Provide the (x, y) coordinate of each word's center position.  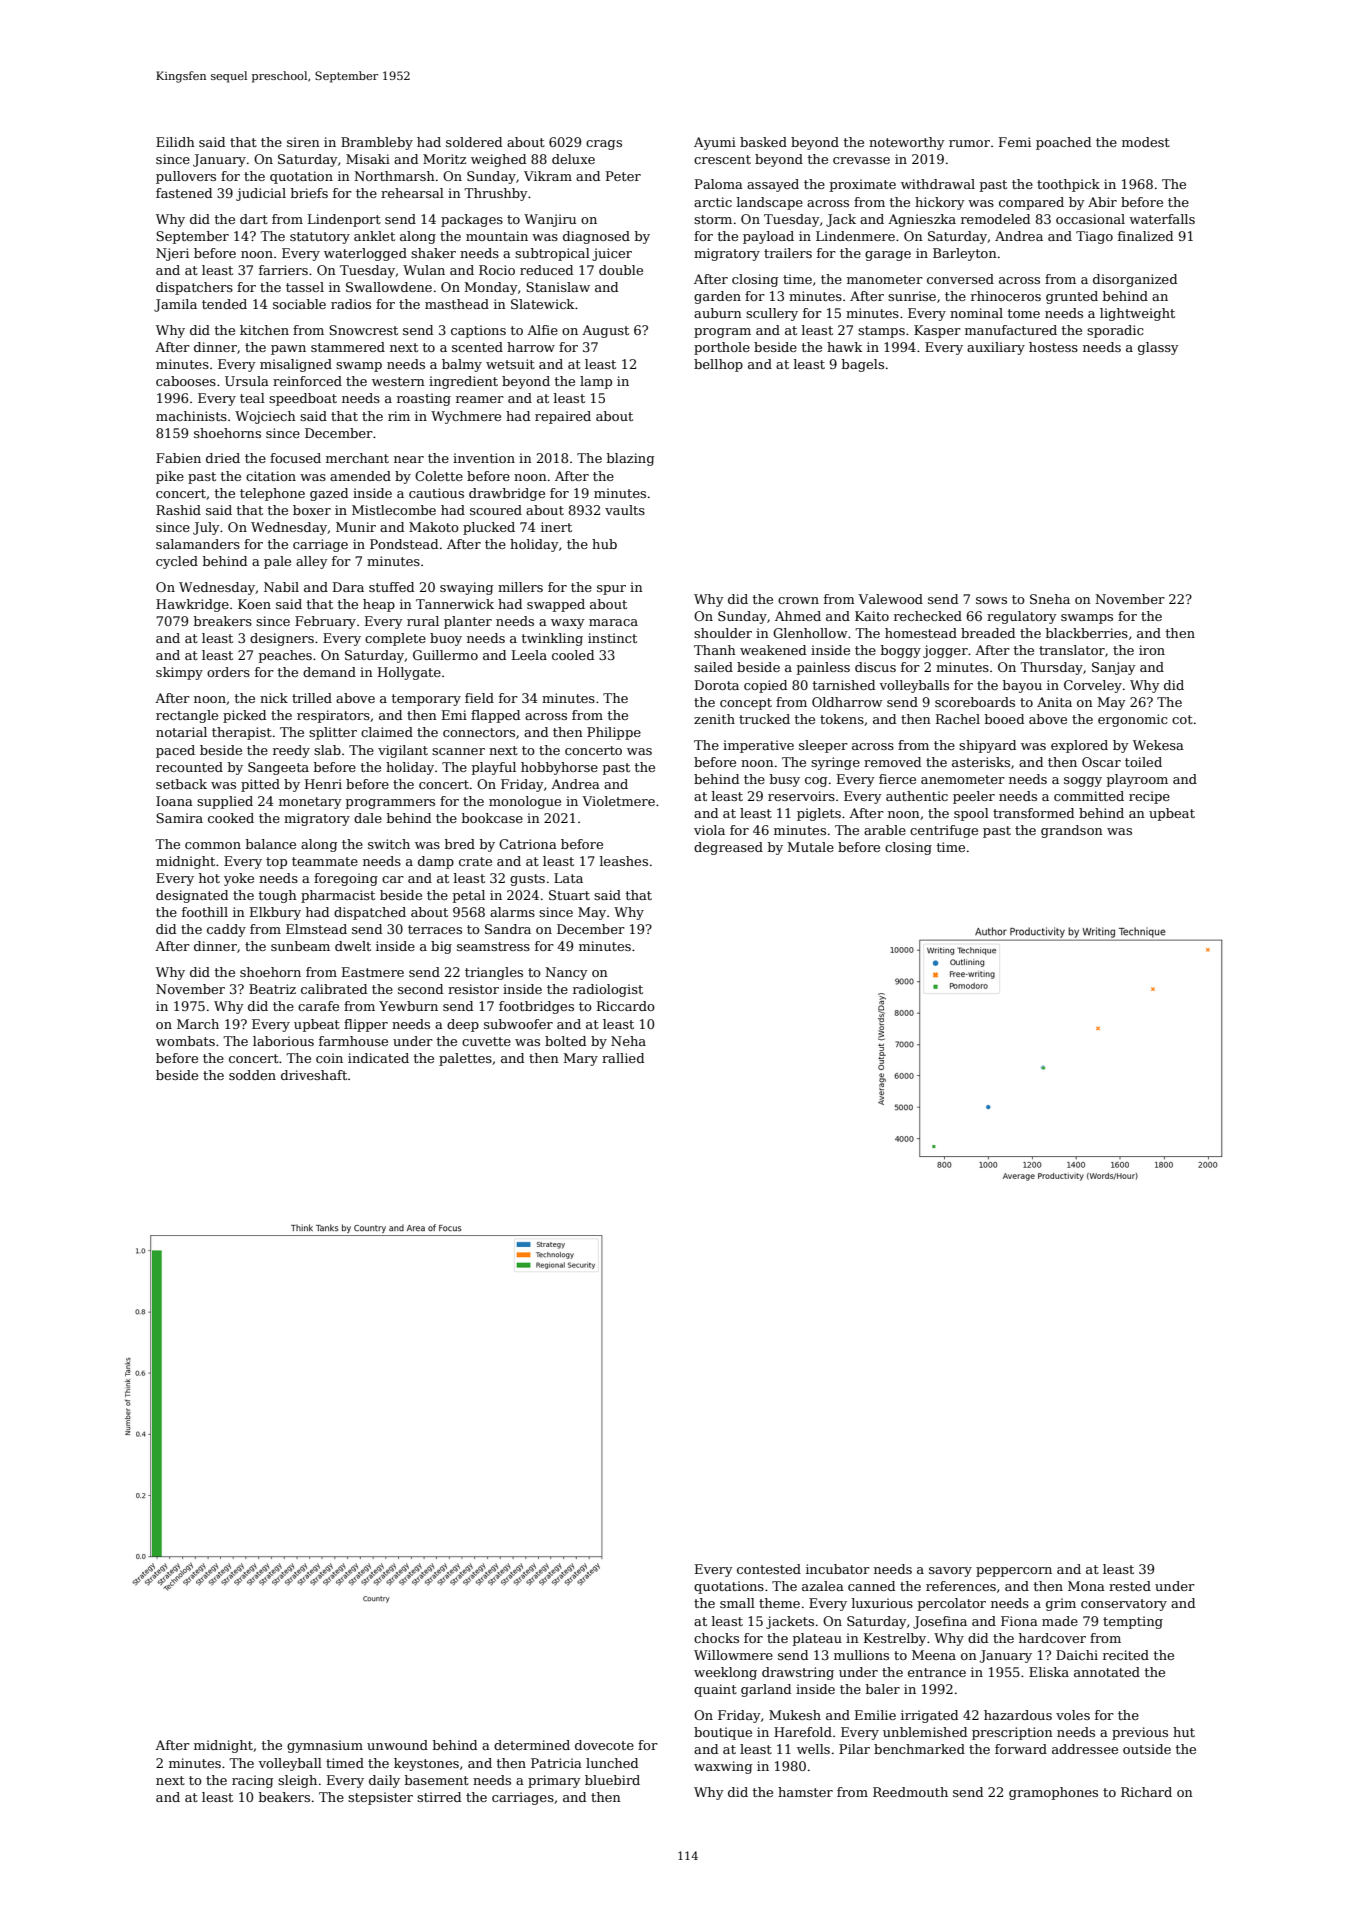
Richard (1146, 1792)
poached (1063, 143)
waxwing (723, 1767)
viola (709, 830)
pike (170, 477)
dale (368, 818)
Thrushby (495, 194)
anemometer (963, 779)
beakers (284, 1797)
